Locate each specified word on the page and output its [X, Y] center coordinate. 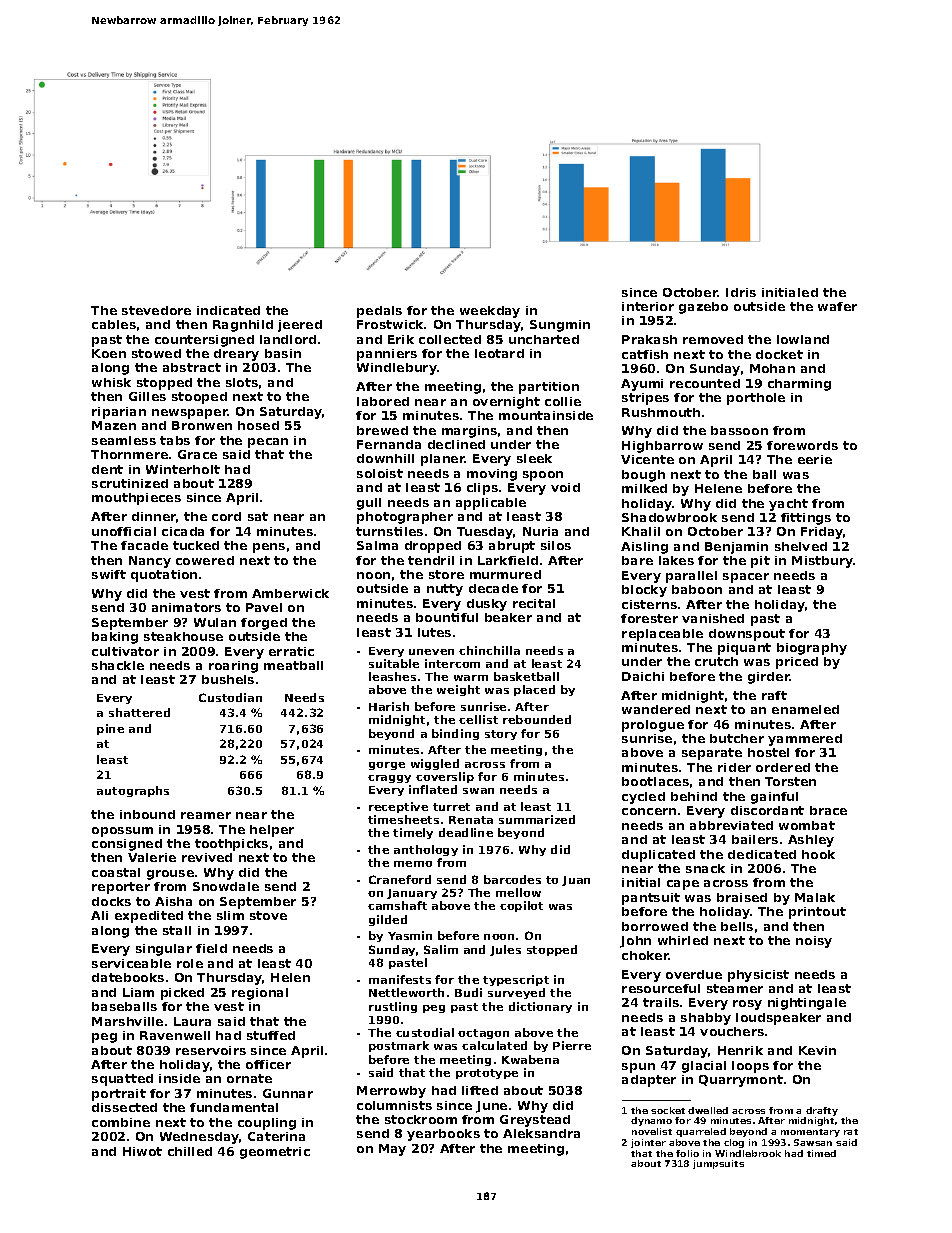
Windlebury [397, 369]
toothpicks [231, 845]
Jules [505, 950]
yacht [788, 505]
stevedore [156, 310]
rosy [747, 1005]
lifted [480, 1090]
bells [737, 926]
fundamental [234, 1107]
